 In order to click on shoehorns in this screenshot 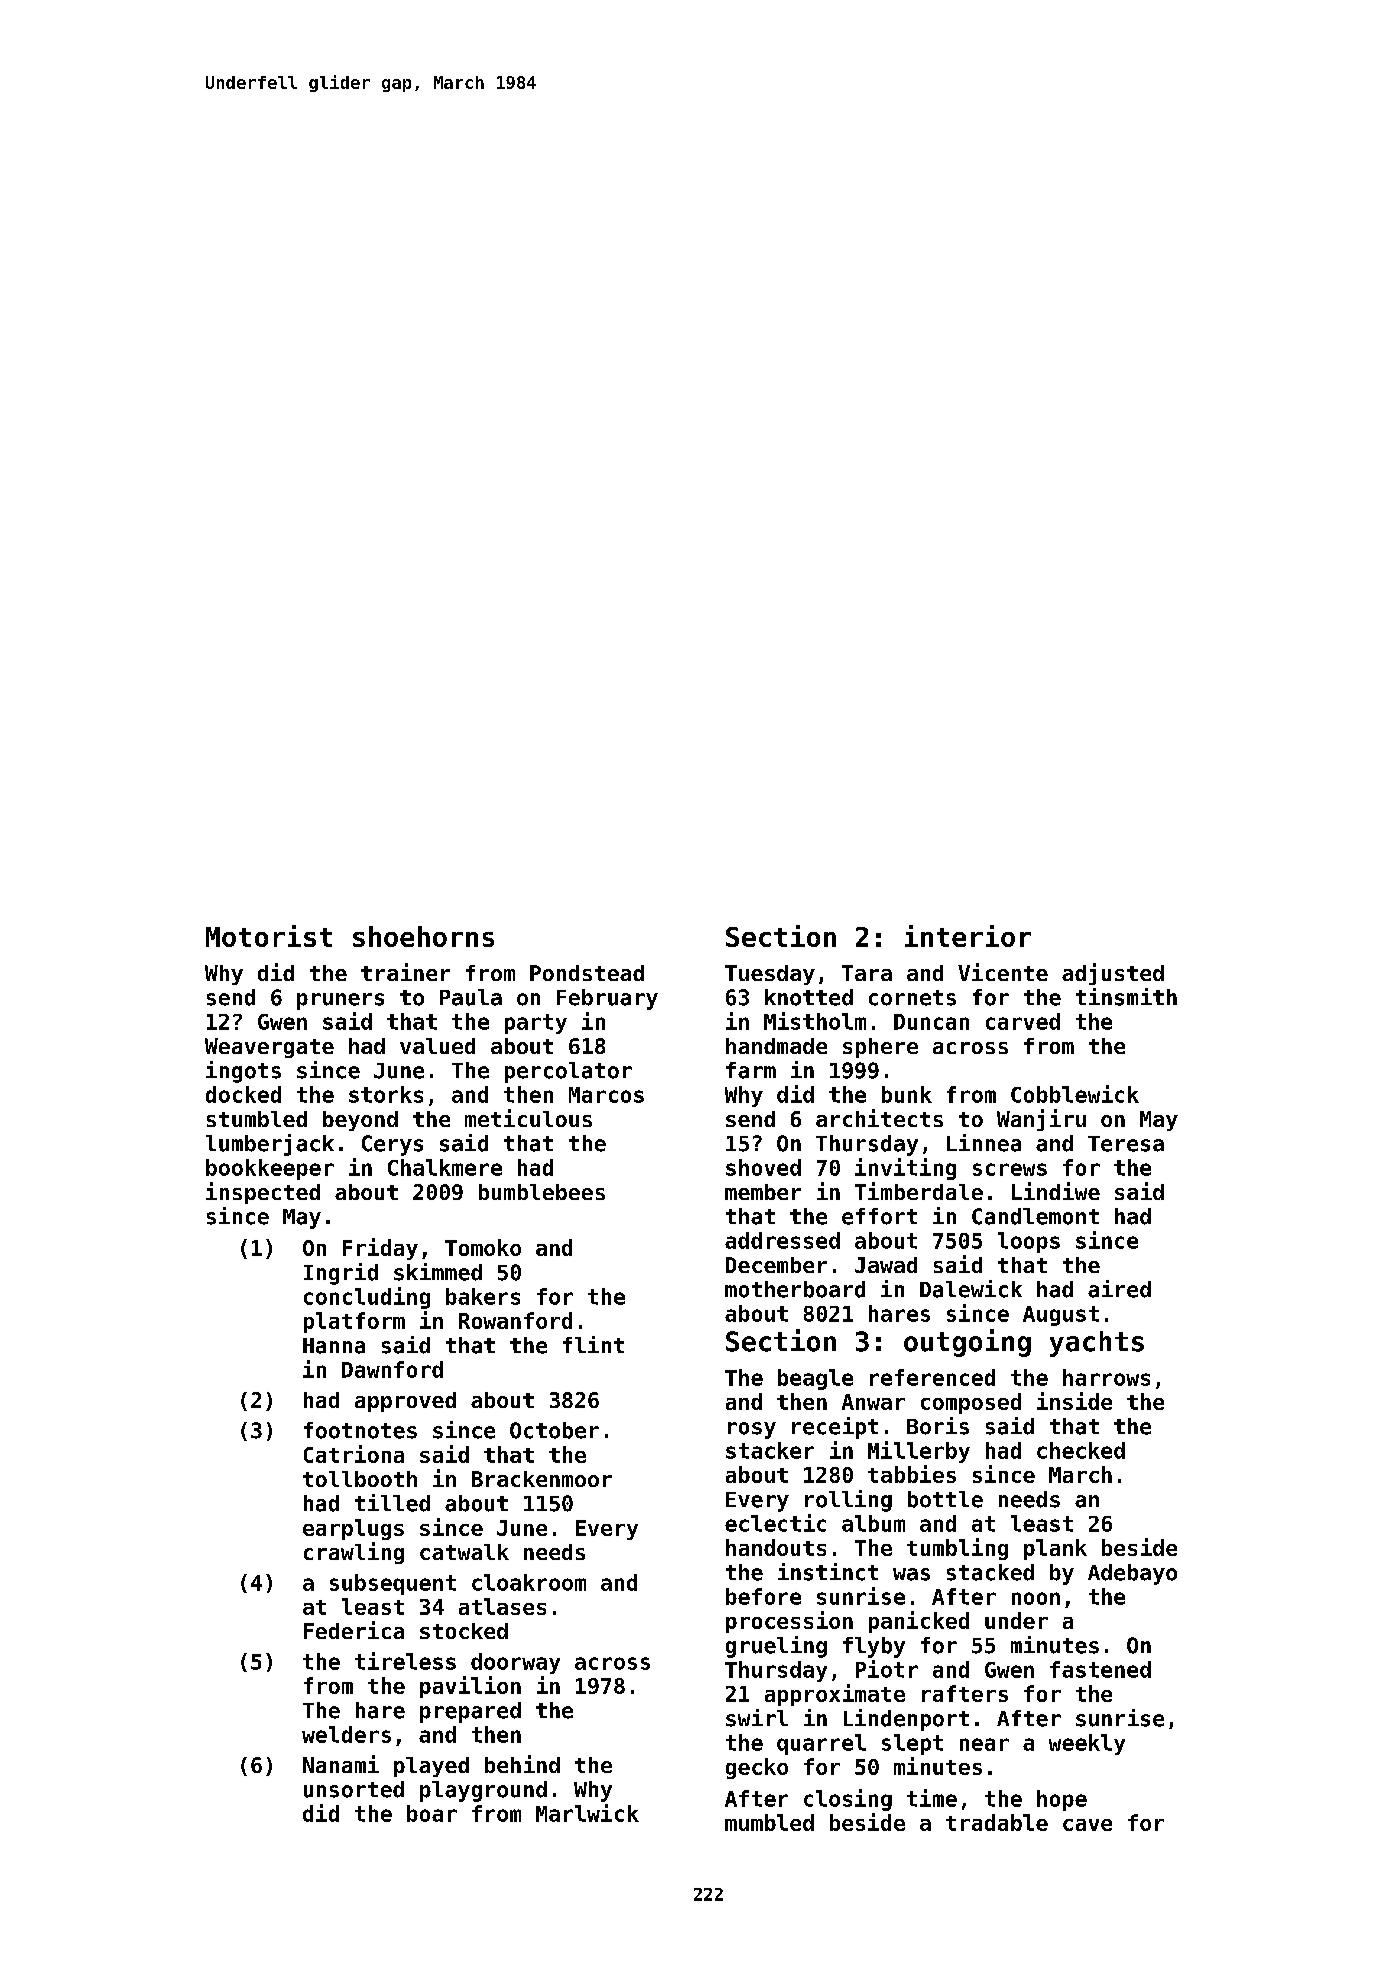, I will do `click(423, 936)`.
